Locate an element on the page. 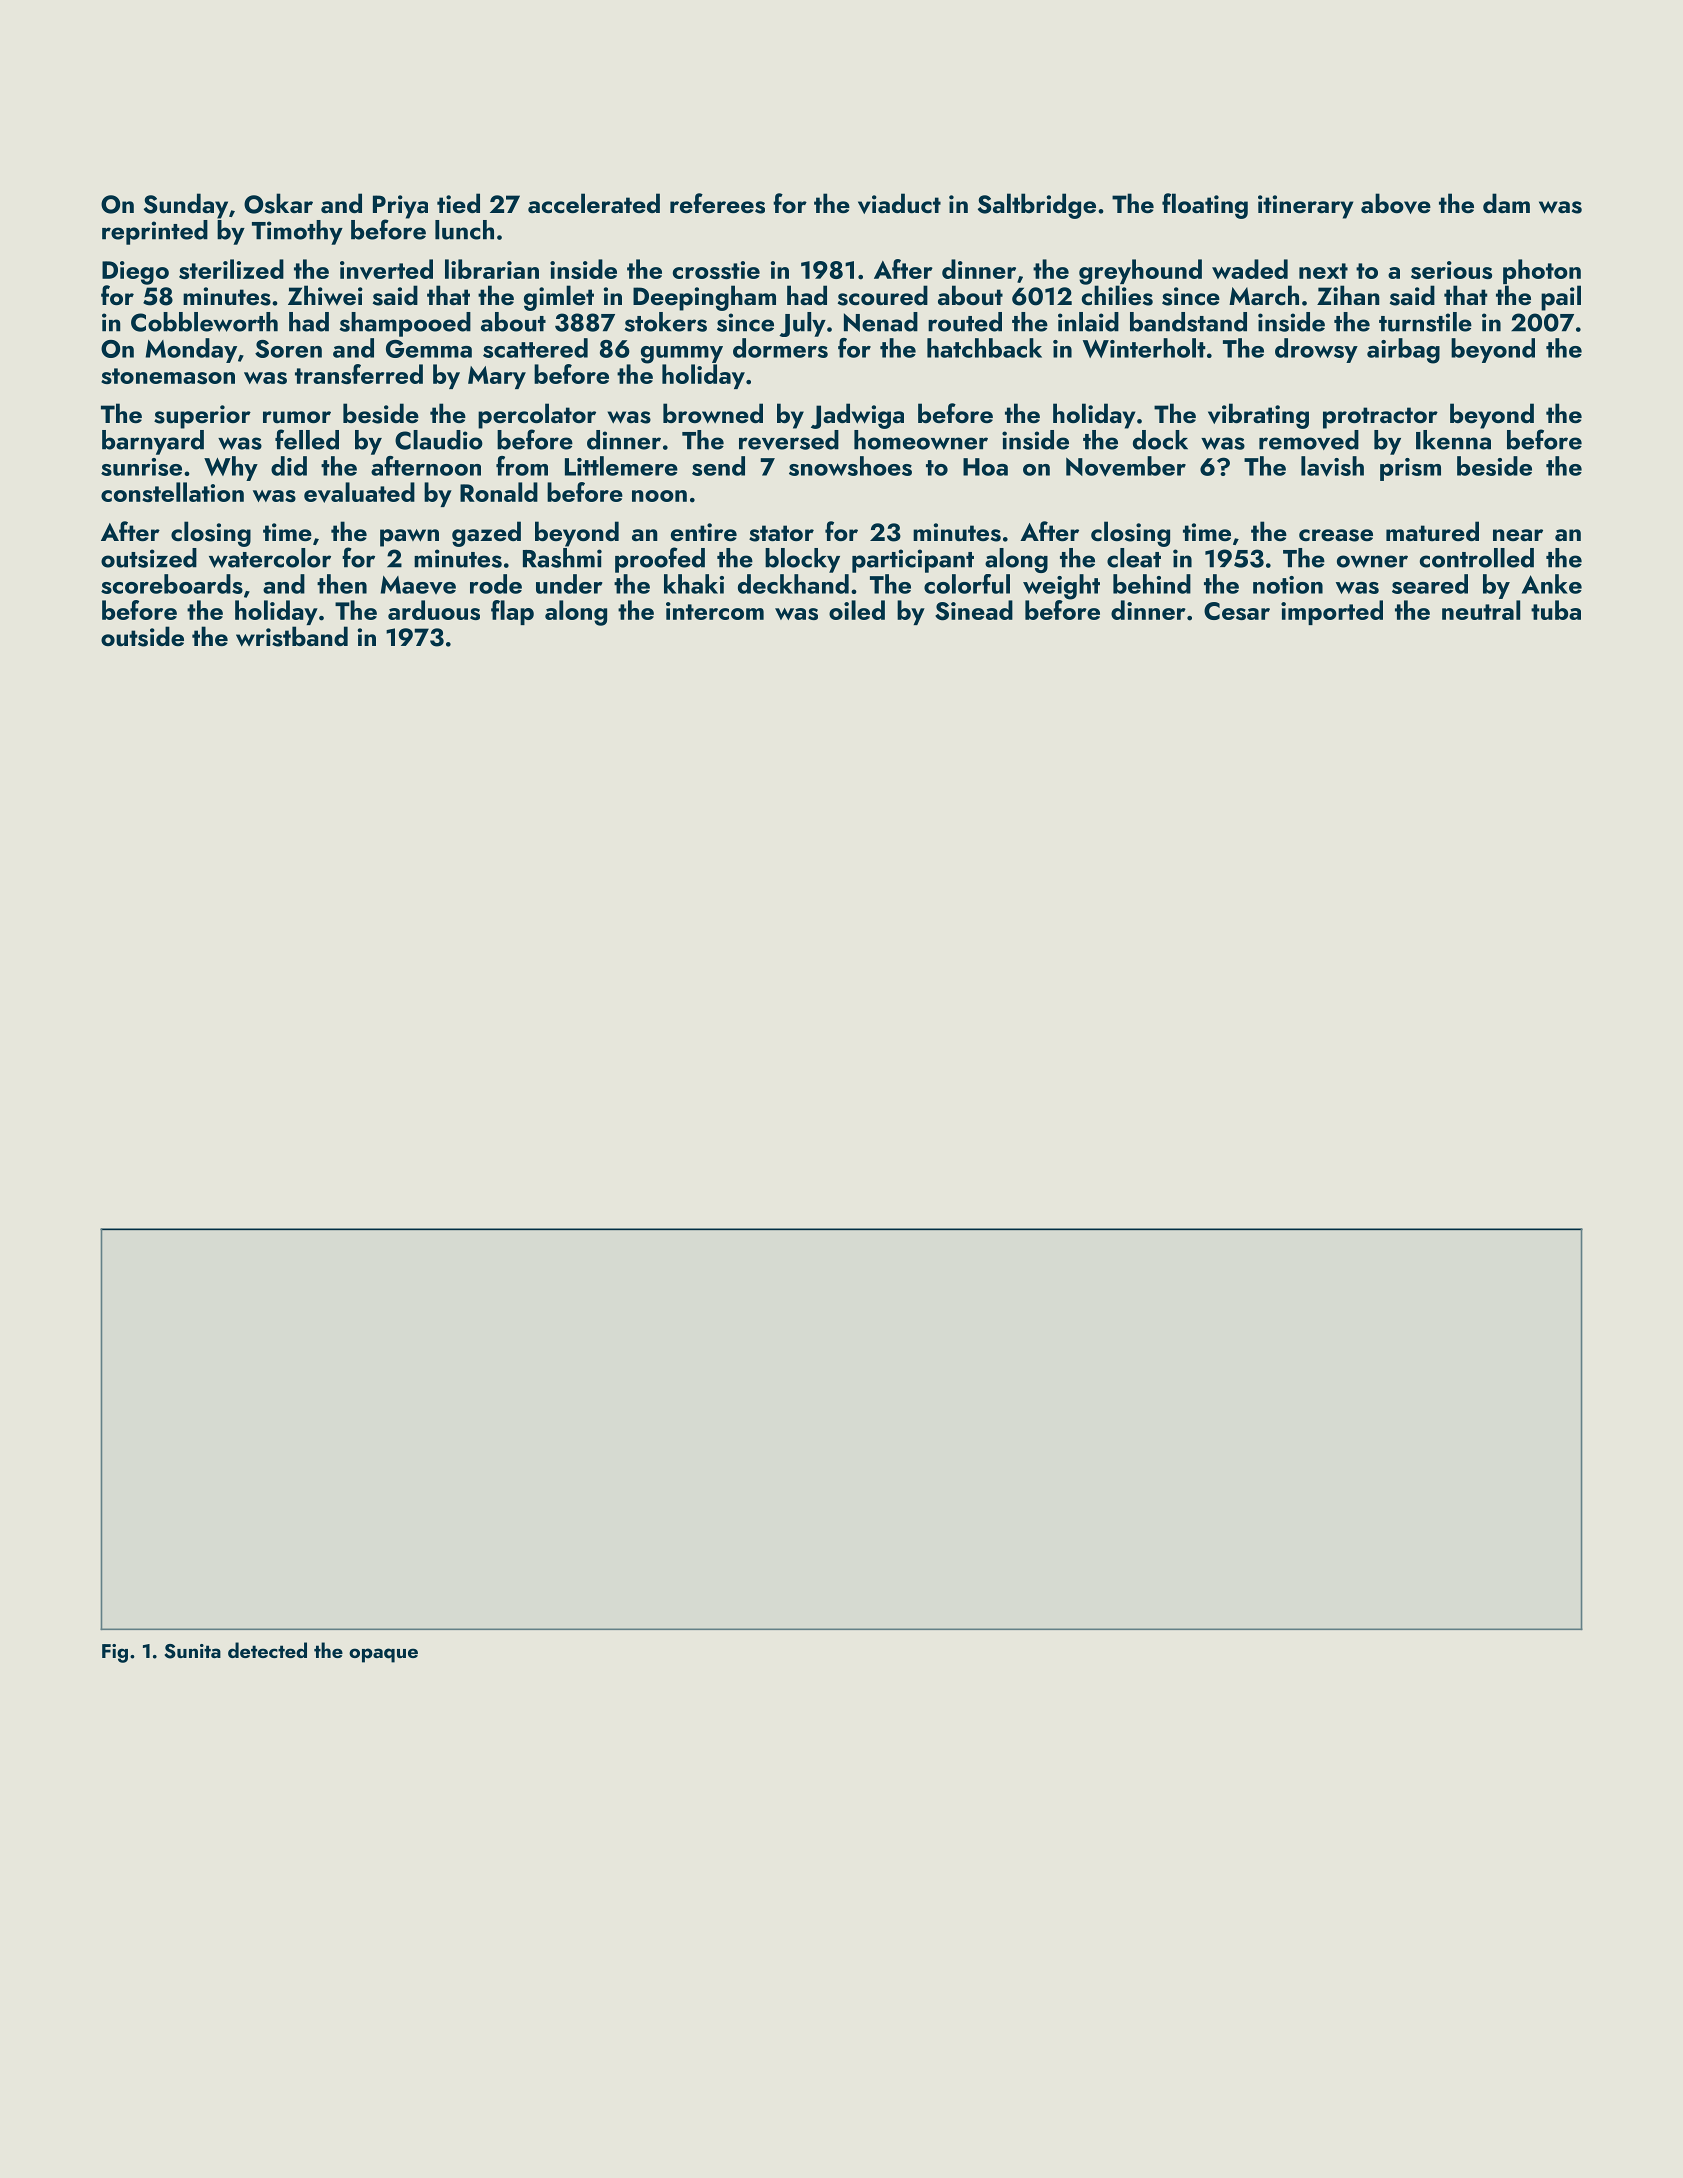  Fig is located at coordinates (115, 1653).
